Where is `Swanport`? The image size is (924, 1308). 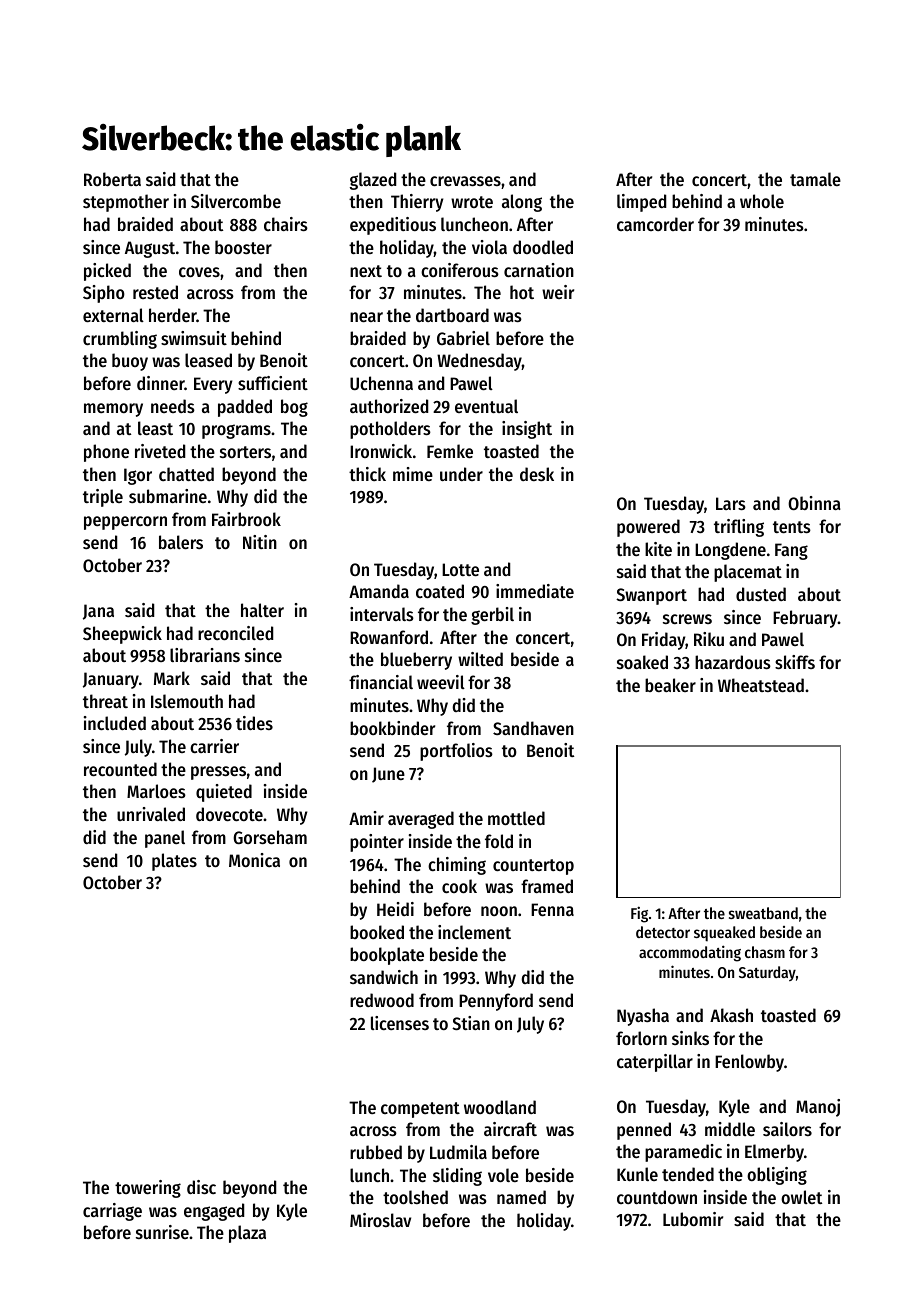 Swanport is located at coordinates (651, 596).
